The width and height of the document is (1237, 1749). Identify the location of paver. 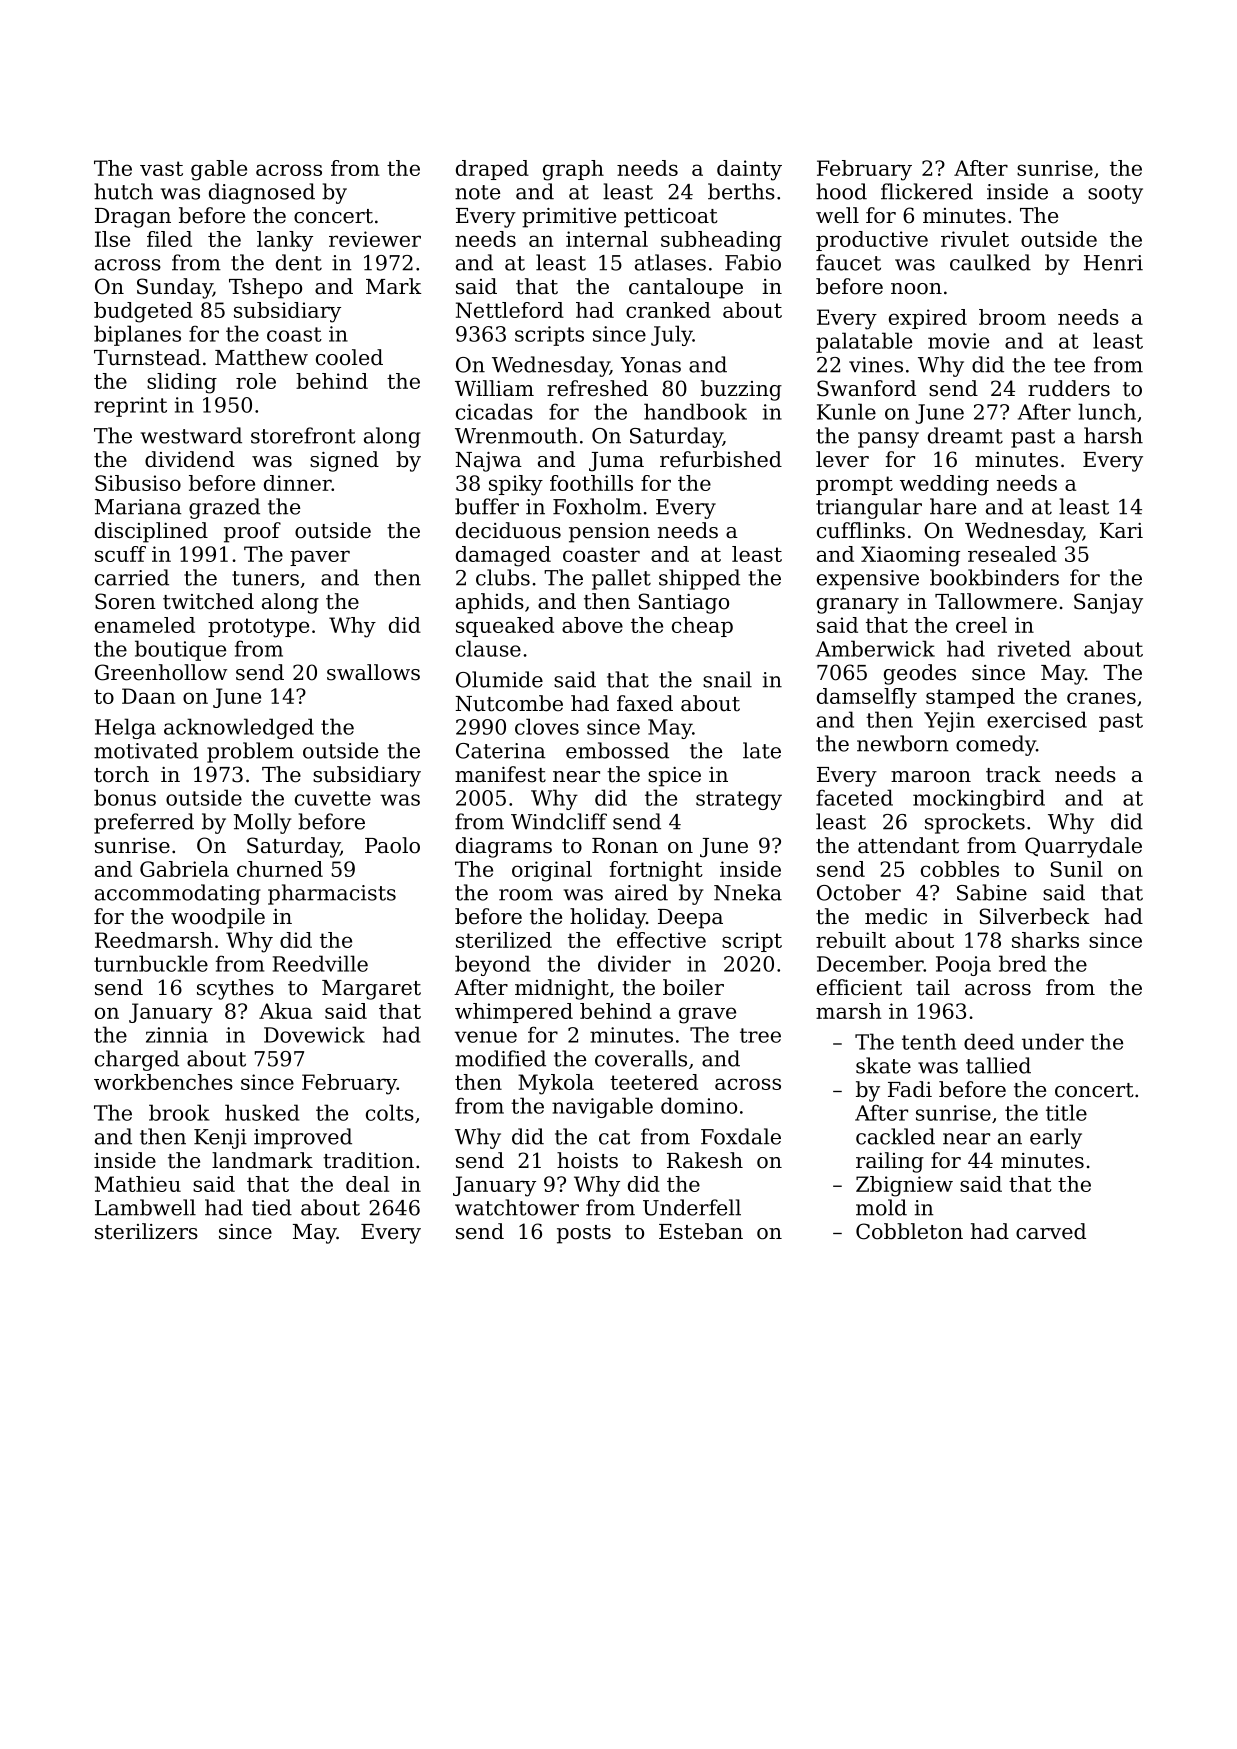
(320, 558).
